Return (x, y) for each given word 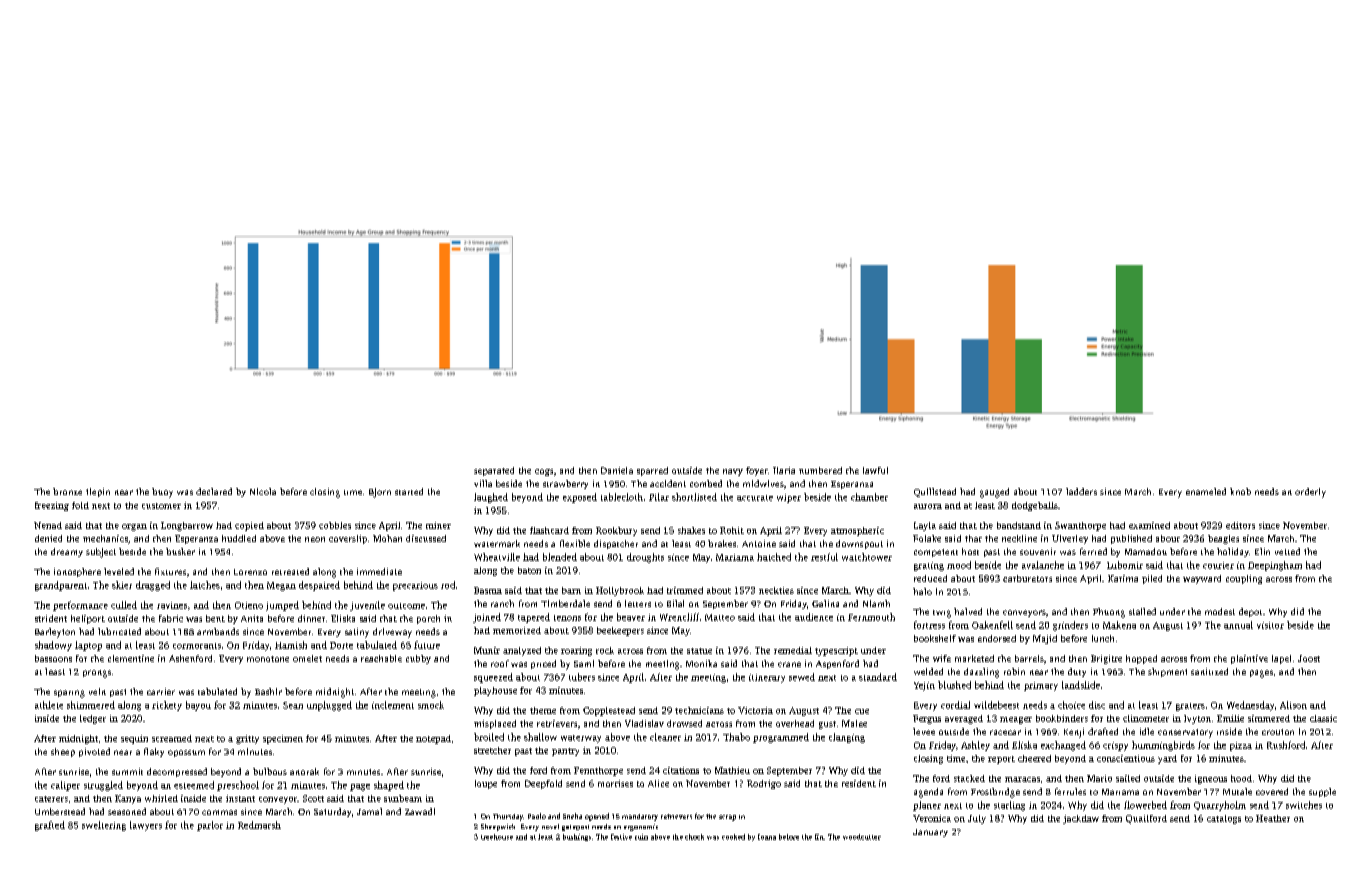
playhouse (495, 691)
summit (127, 771)
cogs (544, 472)
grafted (50, 826)
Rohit (732, 530)
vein (97, 691)
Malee (854, 723)
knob (1240, 491)
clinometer (1146, 718)
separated (494, 471)
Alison (1293, 705)
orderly (1310, 493)
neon (315, 539)
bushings (577, 837)
